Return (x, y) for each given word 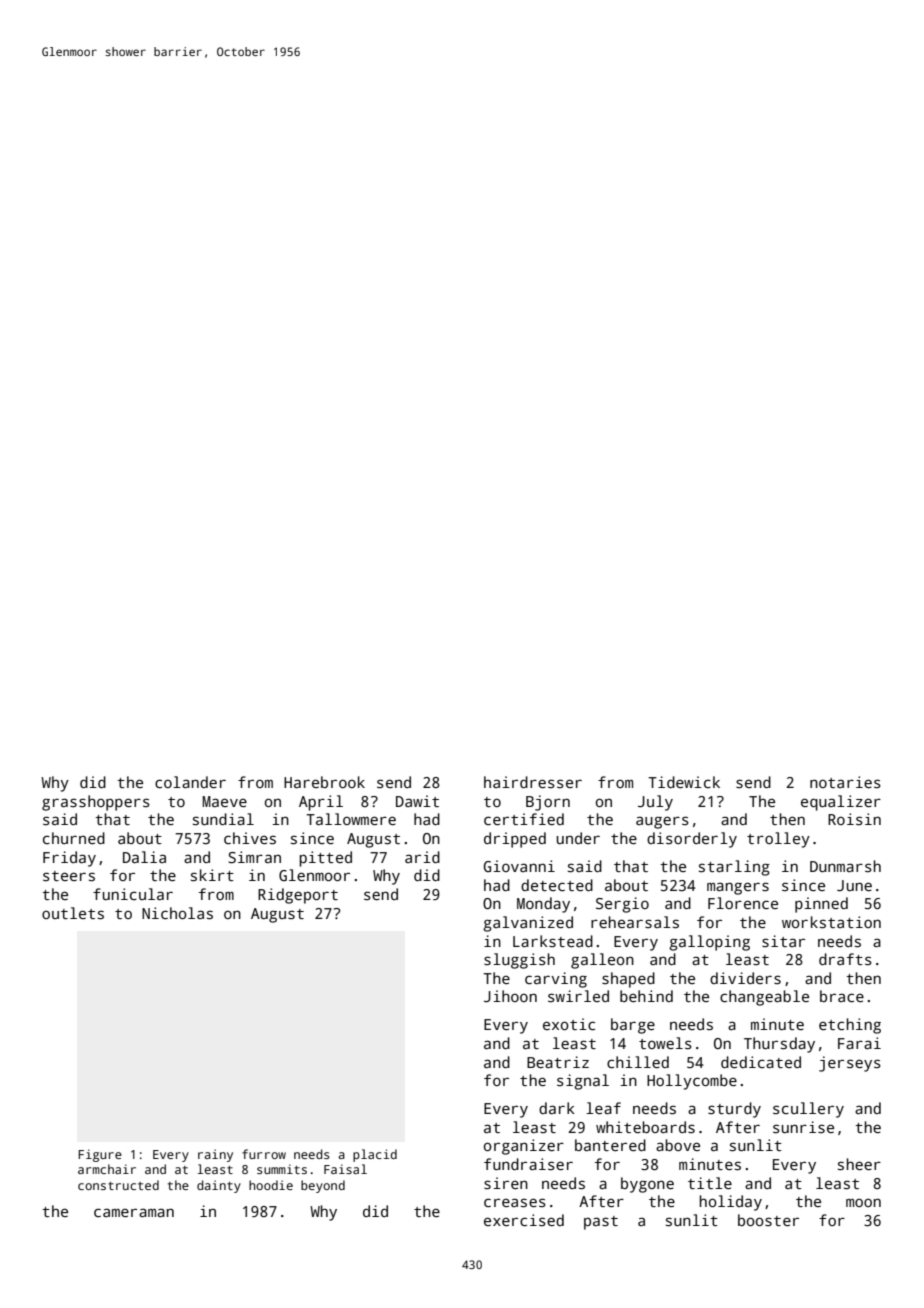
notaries (845, 782)
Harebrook (324, 782)
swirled (578, 996)
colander (190, 782)
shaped (628, 980)
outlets (73, 913)
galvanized (528, 924)
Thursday (779, 1045)
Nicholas (177, 913)
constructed (118, 1185)
